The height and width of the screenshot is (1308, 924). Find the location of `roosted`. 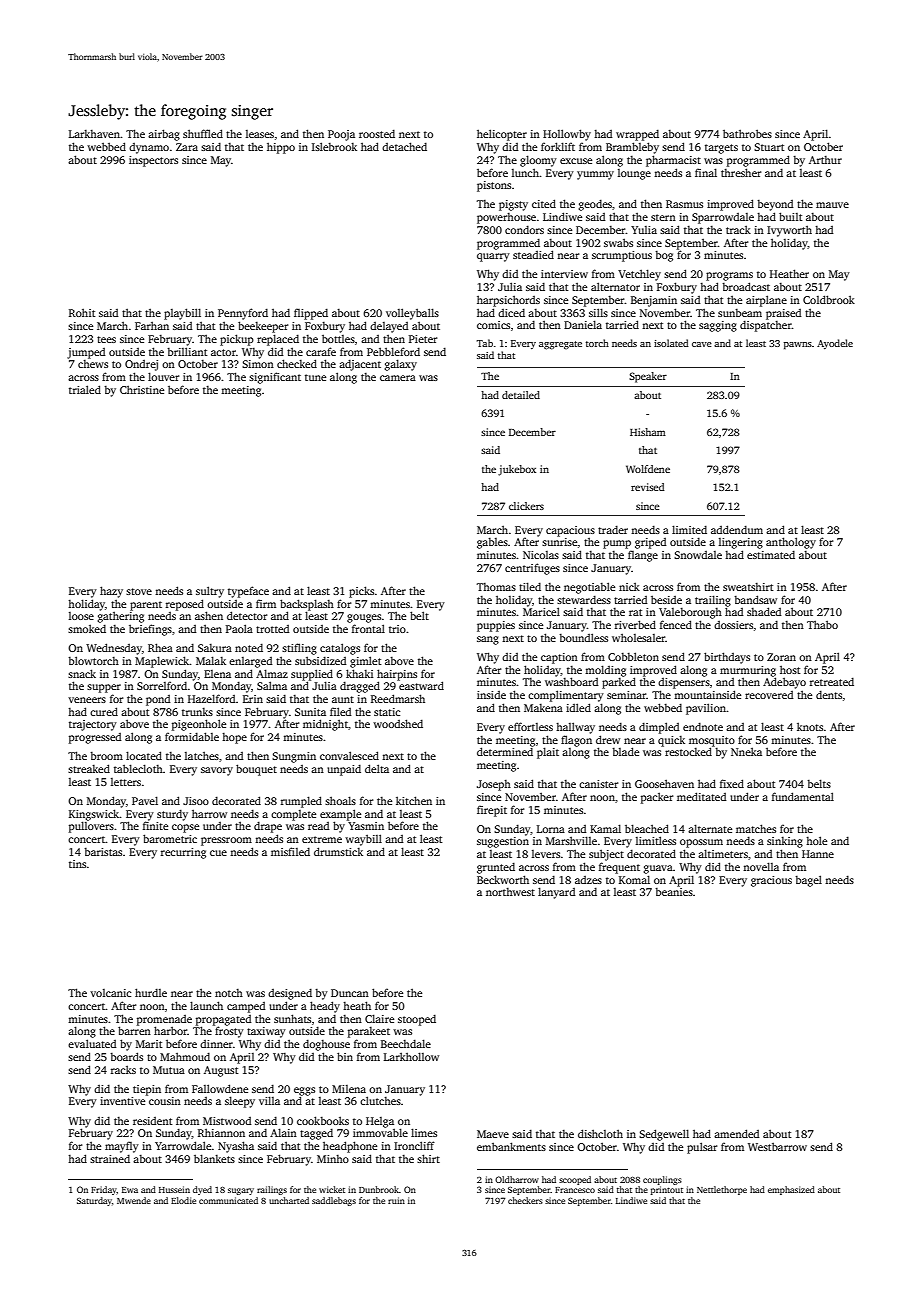

roosted is located at coordinates (377, 133).
